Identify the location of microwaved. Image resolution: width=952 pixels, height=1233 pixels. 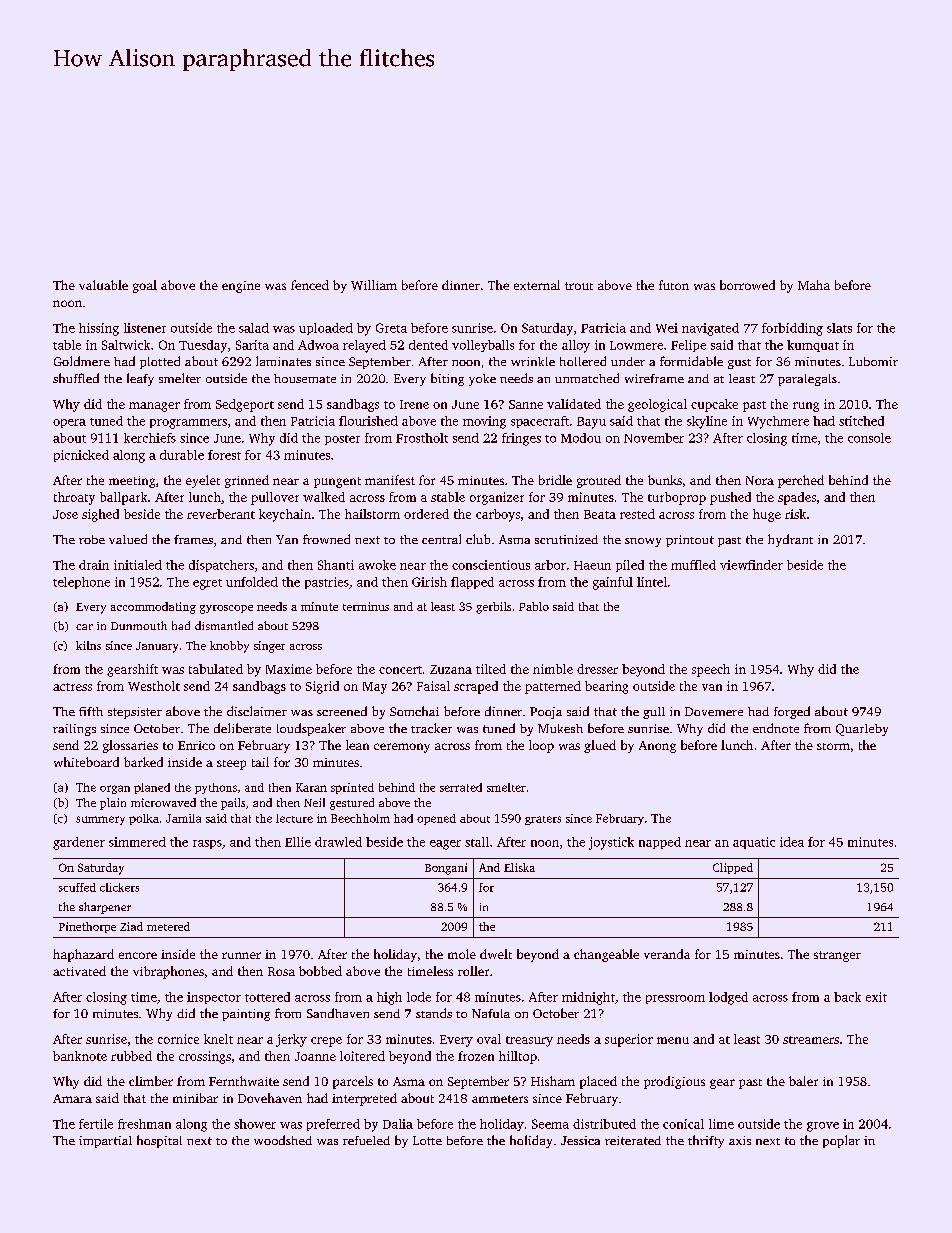
(163, 802).
